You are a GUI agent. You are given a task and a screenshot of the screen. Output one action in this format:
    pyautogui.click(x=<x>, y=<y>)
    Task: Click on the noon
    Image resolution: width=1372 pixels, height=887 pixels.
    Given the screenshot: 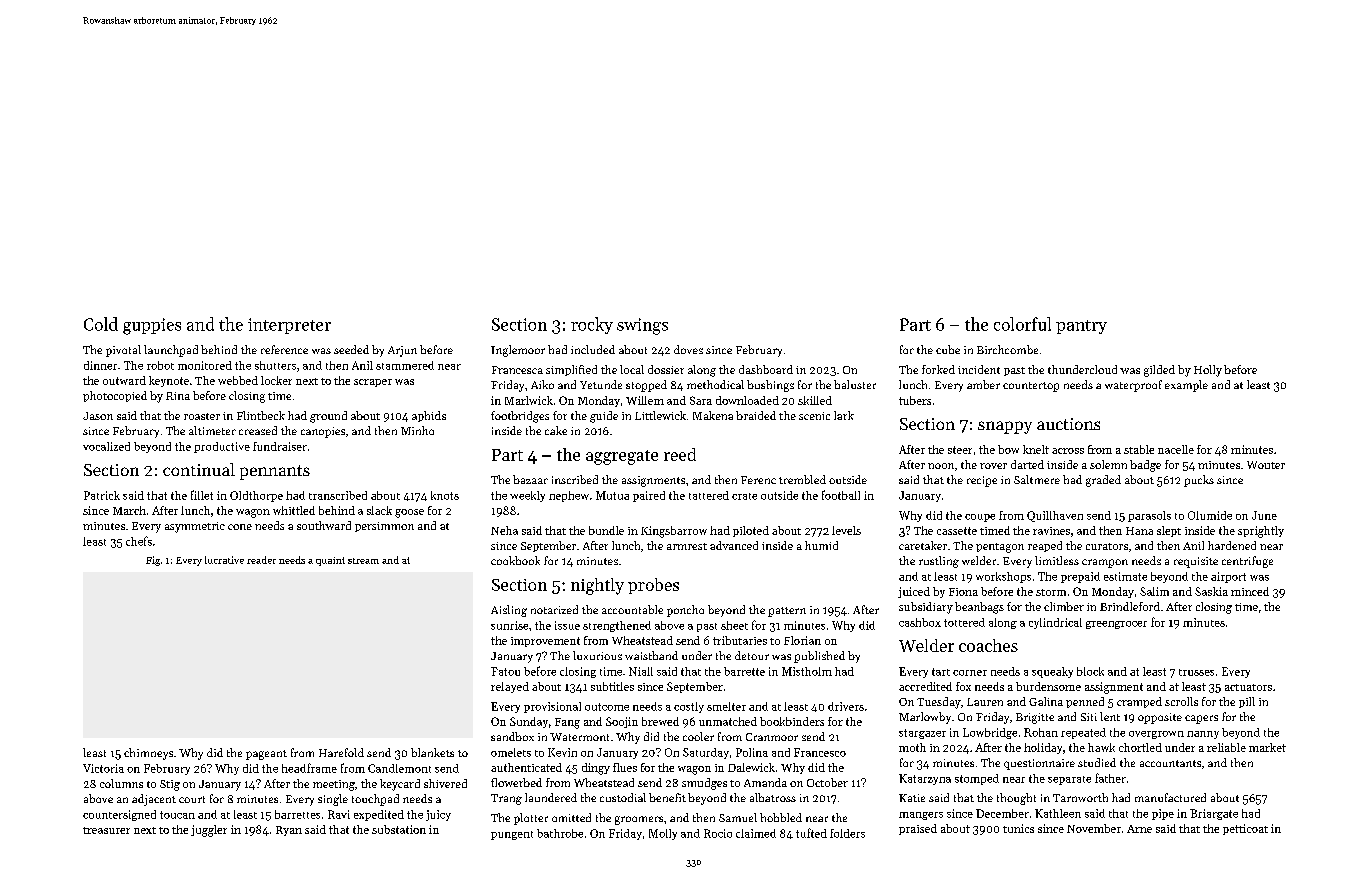 What is the action you would take?
    pyautogui.click(x=941, y=466)
